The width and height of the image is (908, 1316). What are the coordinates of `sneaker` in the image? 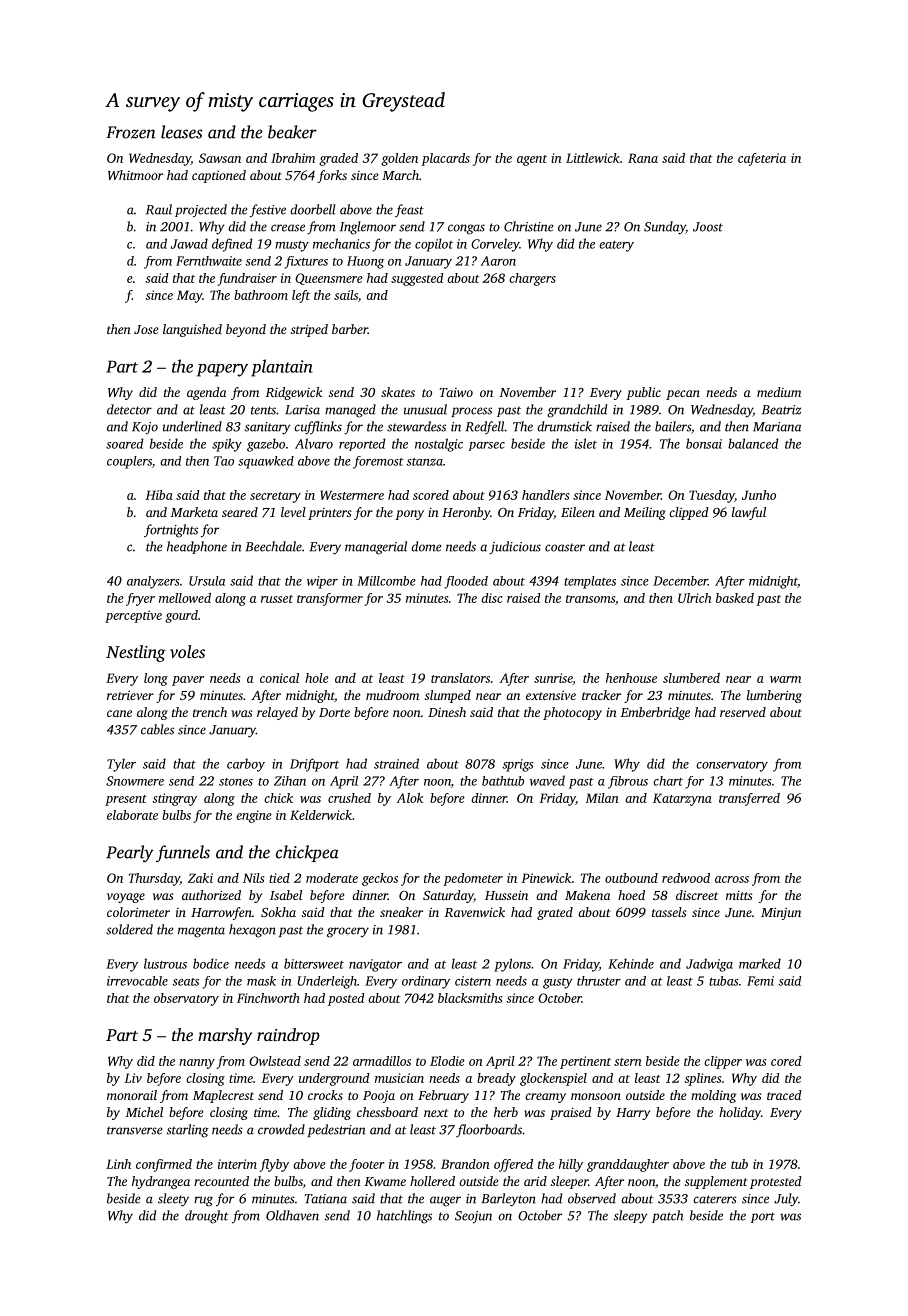 It's located at (401, 912).
